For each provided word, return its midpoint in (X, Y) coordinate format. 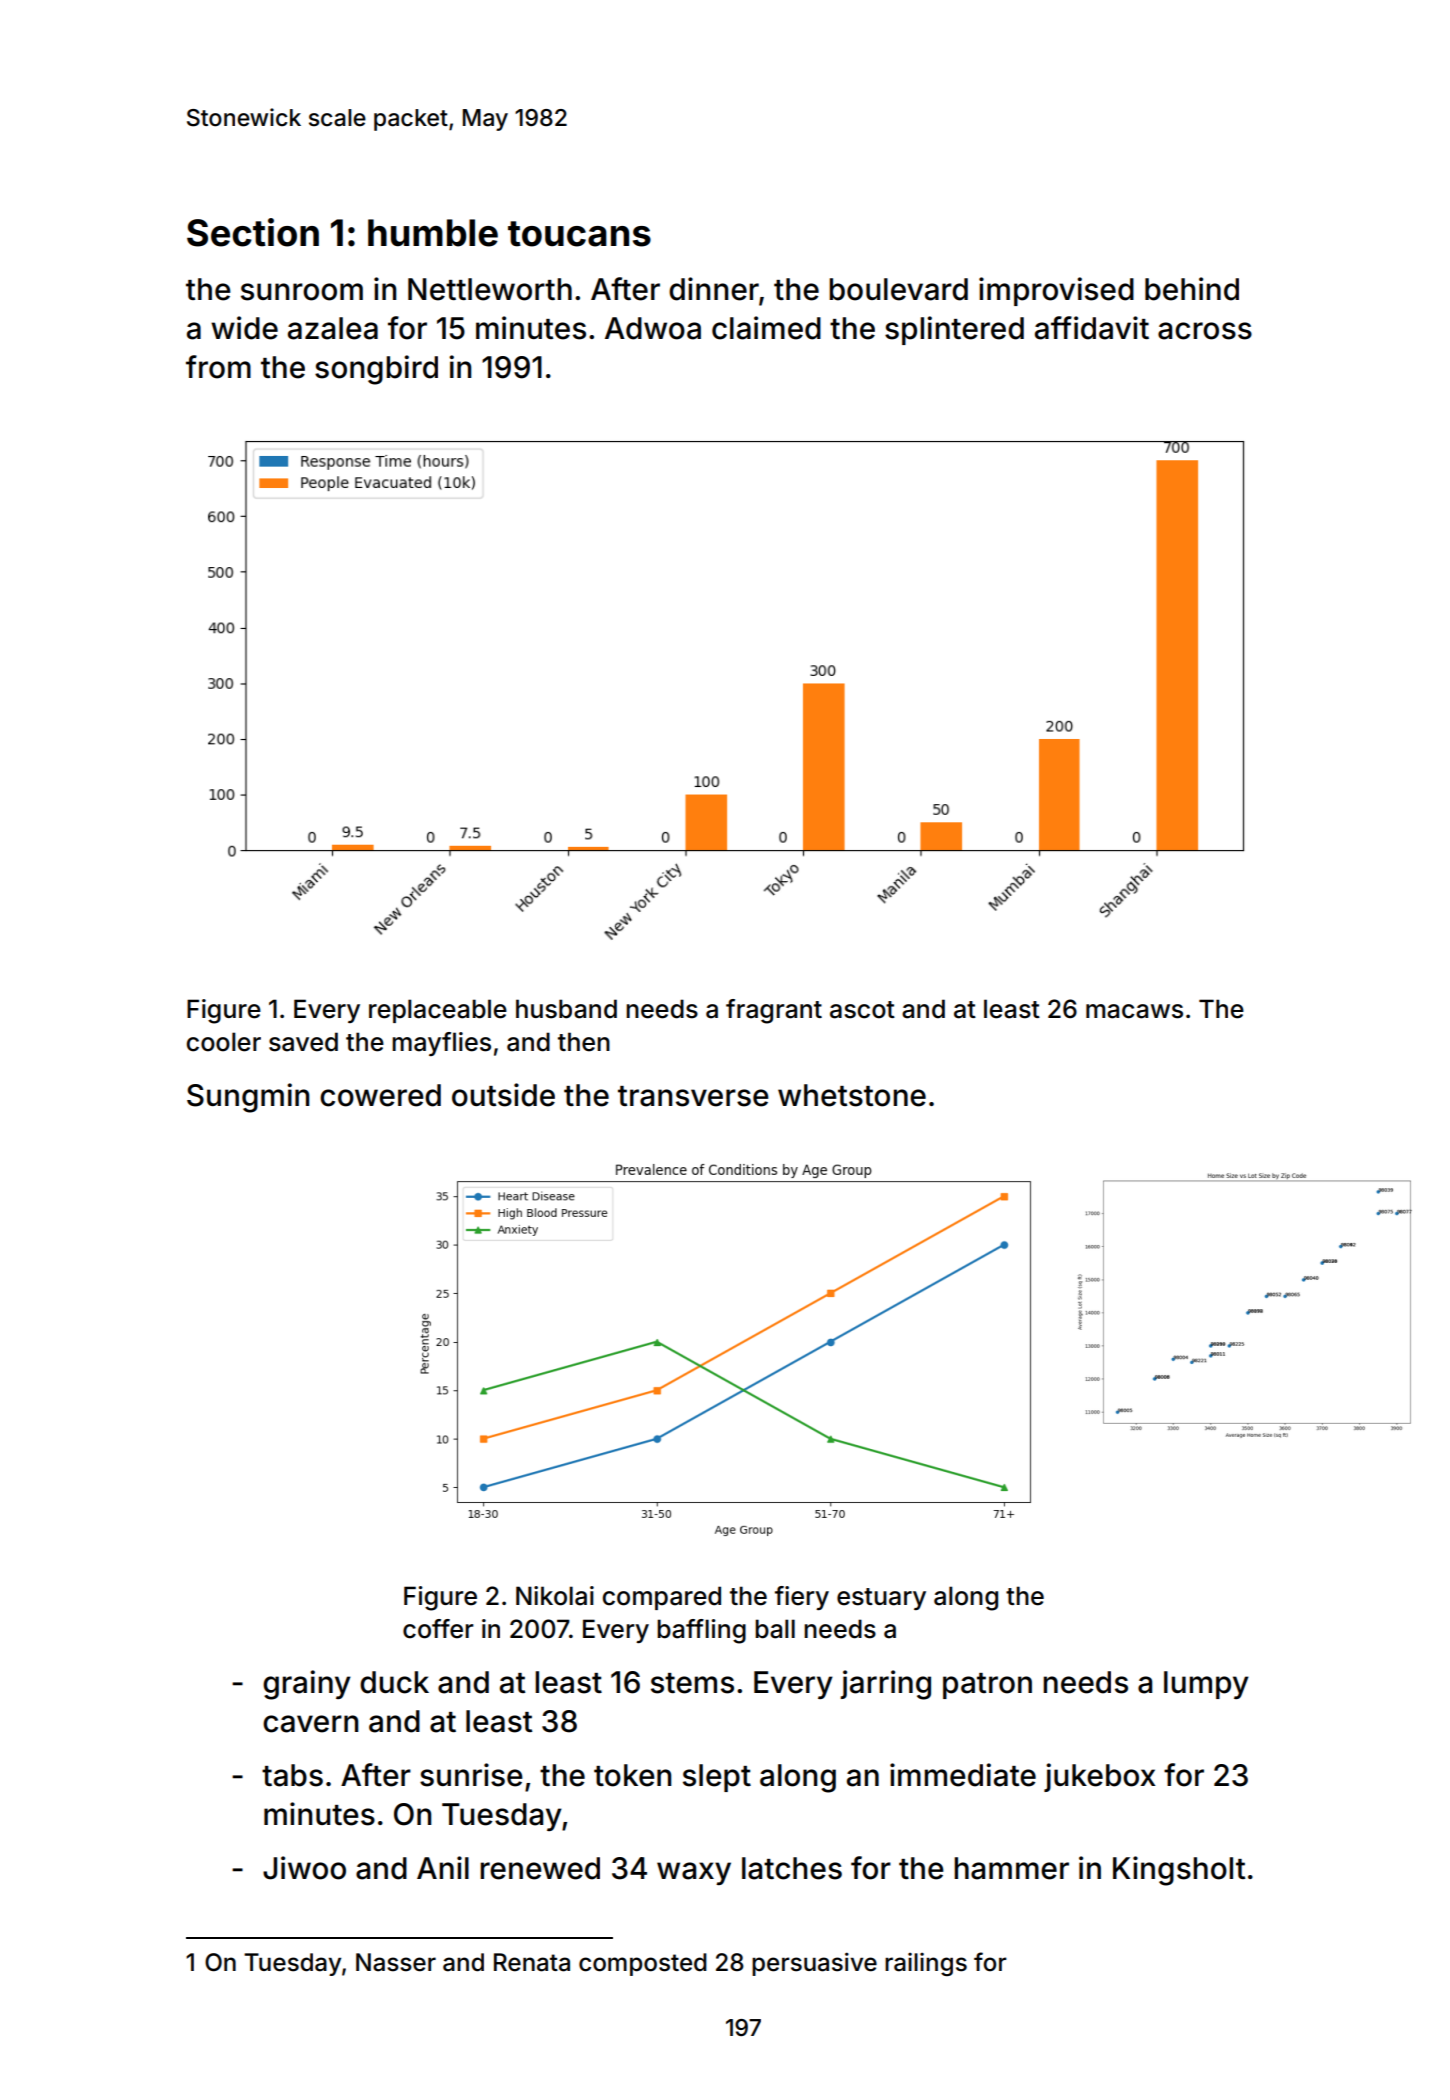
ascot (862, 1010)
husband (566, 1009)
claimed (766, 328)
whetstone (852, 1095)
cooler (224, 1042)
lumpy (1206, 1685)
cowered (380, 1095)
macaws (1134, 1011)
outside (503, 1095)
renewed (540, 1868)
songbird (376, 370)
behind (1192, 289)
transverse (693, 1096)
